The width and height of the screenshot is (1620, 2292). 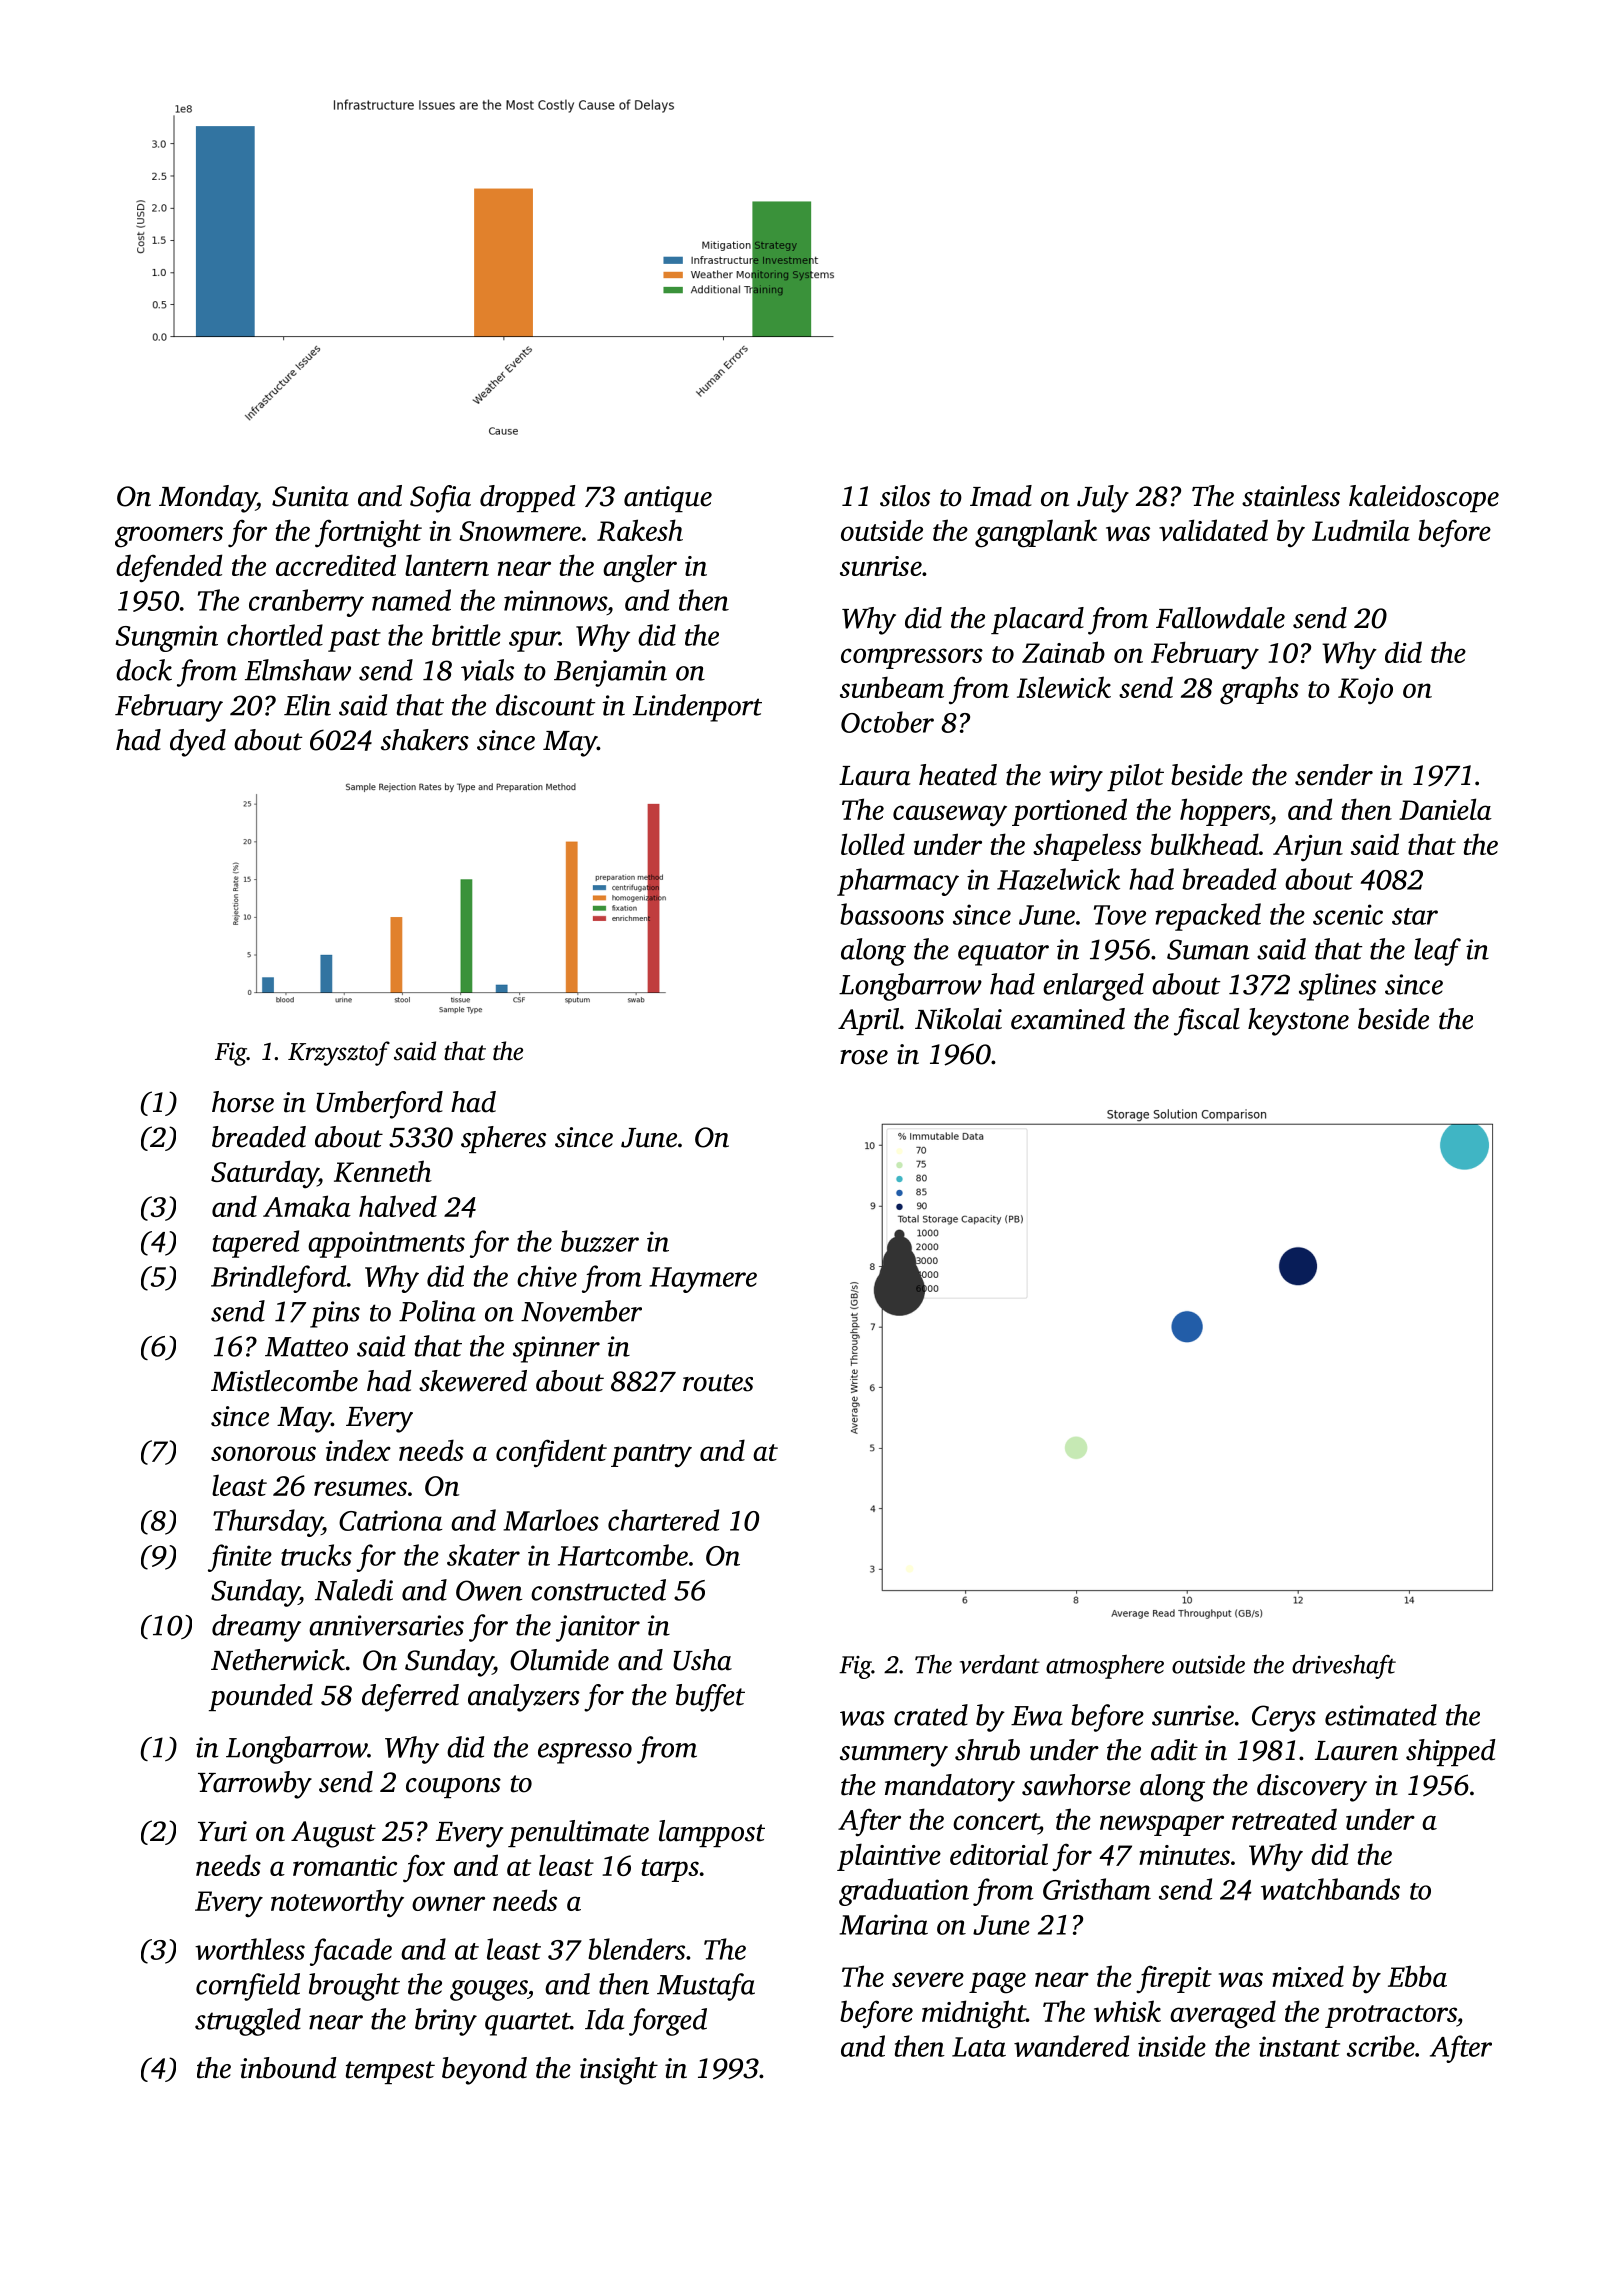 What do you see at coordinates (453, 1788) in the screenshot?
I see `coupons` at bounding box center [453, 1788].
